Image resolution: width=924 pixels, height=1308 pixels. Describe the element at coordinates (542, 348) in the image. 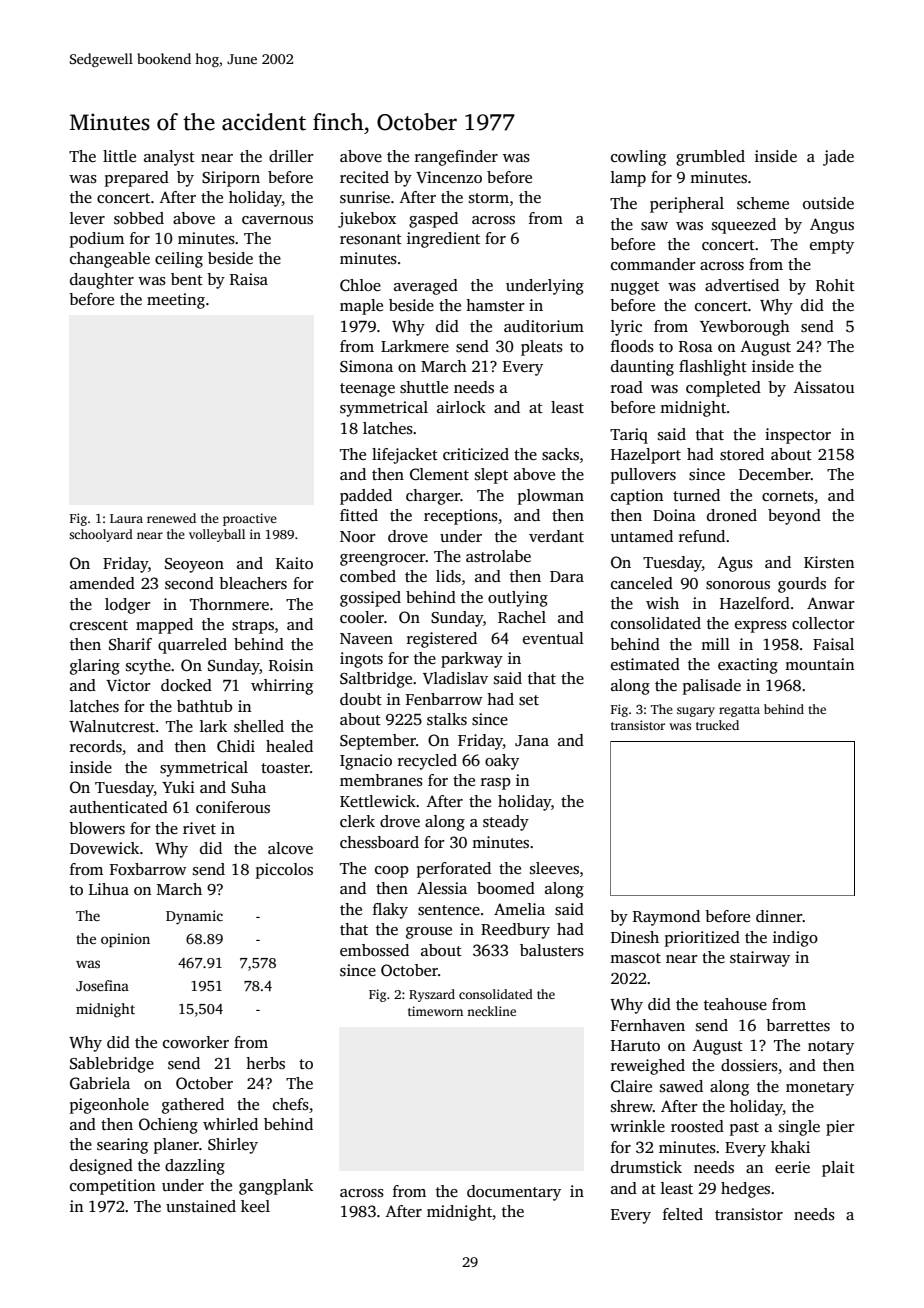

I see `pleats` at that location.
